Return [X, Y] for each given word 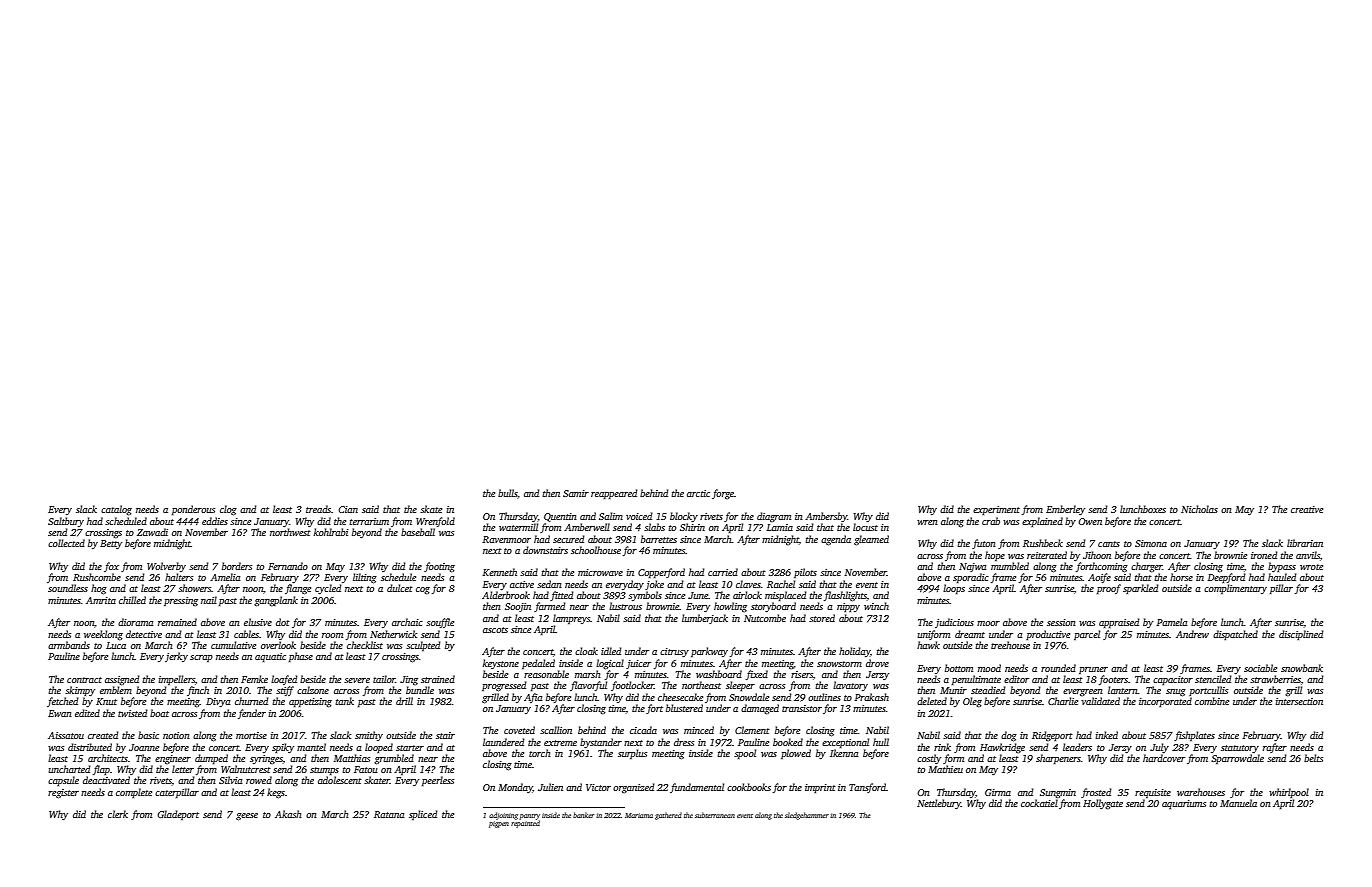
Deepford [1227, 578]
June [698, 595]
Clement [752, 730]
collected [66, 543]
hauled [1282, 577]
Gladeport [178, 815]
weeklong [103, 635]
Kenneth [500, 572]
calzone [313, 690]
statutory [1240, 749]
